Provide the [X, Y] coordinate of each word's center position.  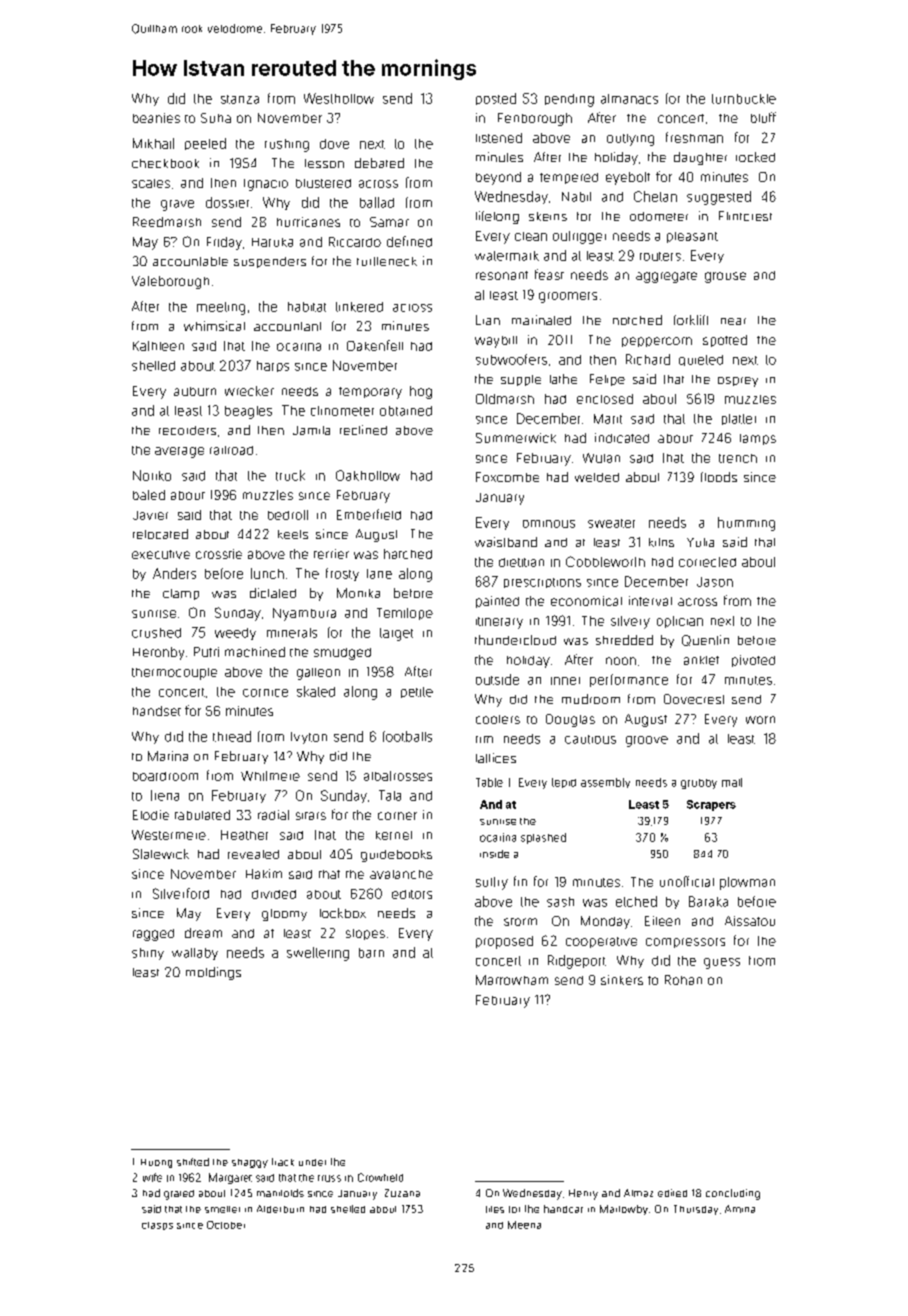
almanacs [629, 99]
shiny [148, 954]
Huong [156, 1163]
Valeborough [170, 282]
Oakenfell [375, 345]
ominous [549, 524]
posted [496, 99]
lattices [496, 758]
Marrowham [512, 980]
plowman [747, 883]
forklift [691, 320]
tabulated [202, 815]
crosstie [219, 554]
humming [746, 524]
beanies [156, 118]
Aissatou [750, 921]
